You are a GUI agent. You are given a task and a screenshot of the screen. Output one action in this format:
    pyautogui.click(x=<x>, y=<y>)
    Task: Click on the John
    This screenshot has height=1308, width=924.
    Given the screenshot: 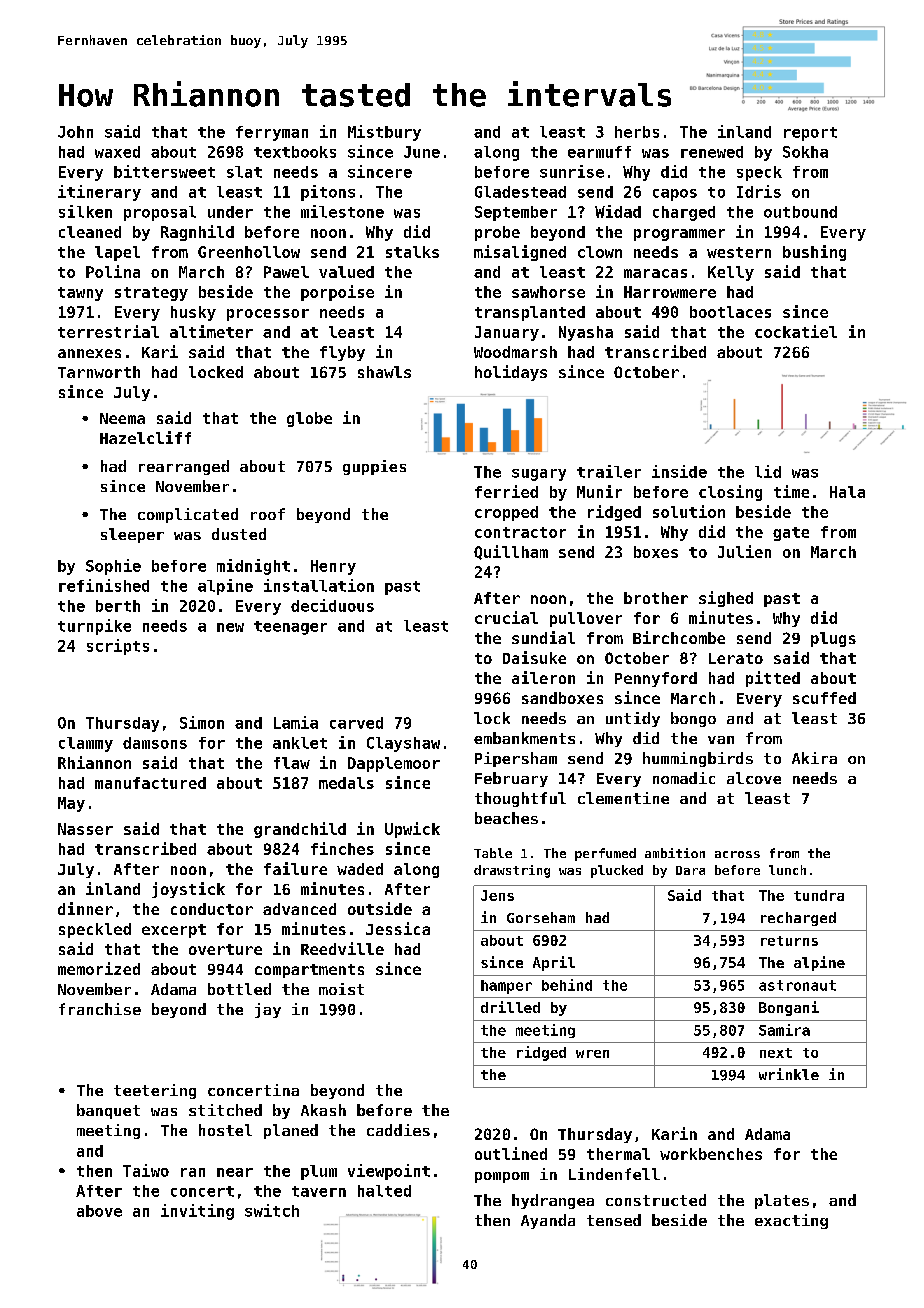 What is the action you would take?
    pyautogui.click(x=75, y=132)
